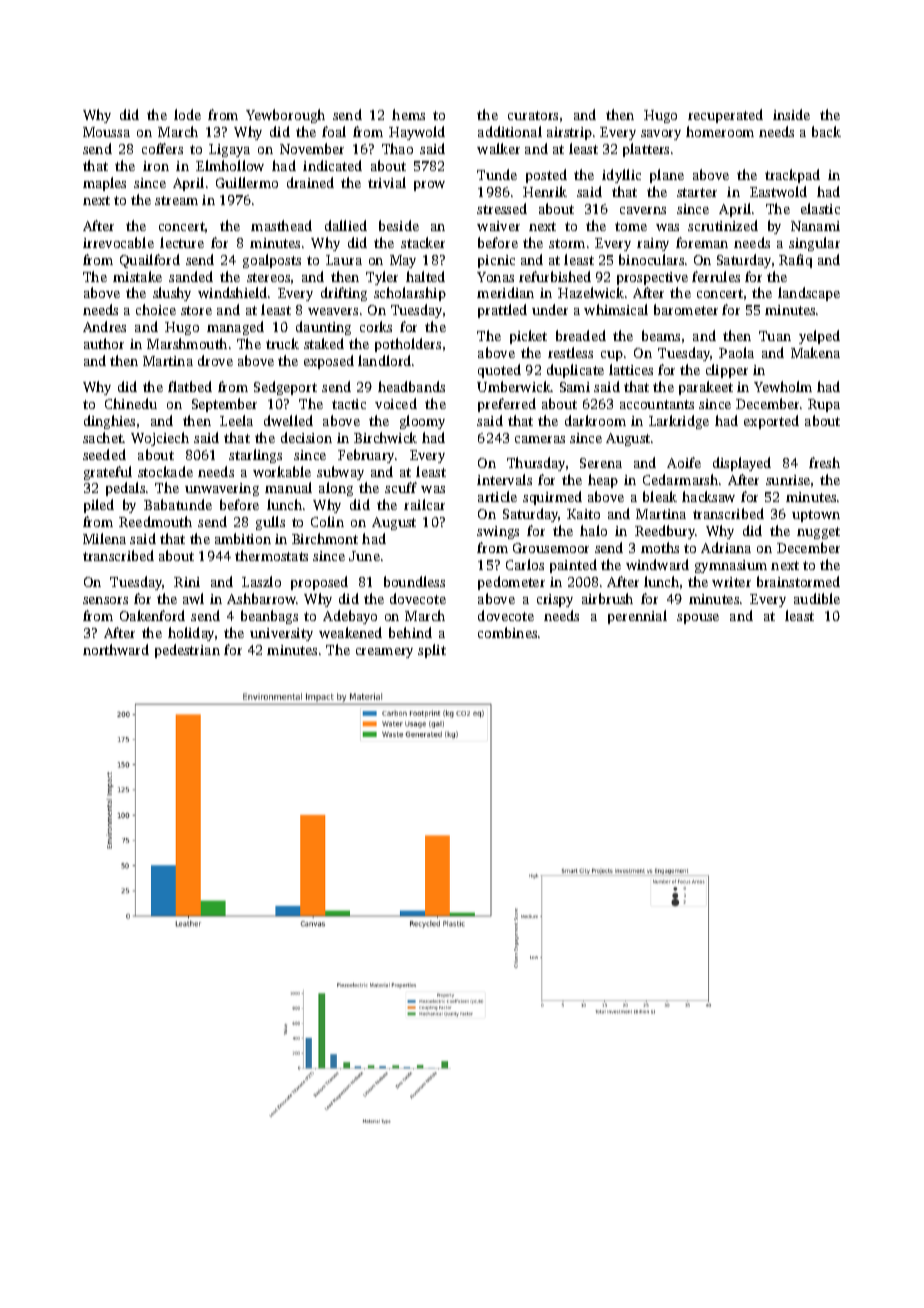  What do you see at coordinates (408, 114) in the screenshot?
I see `hems` at bounding box center [408, 114].
